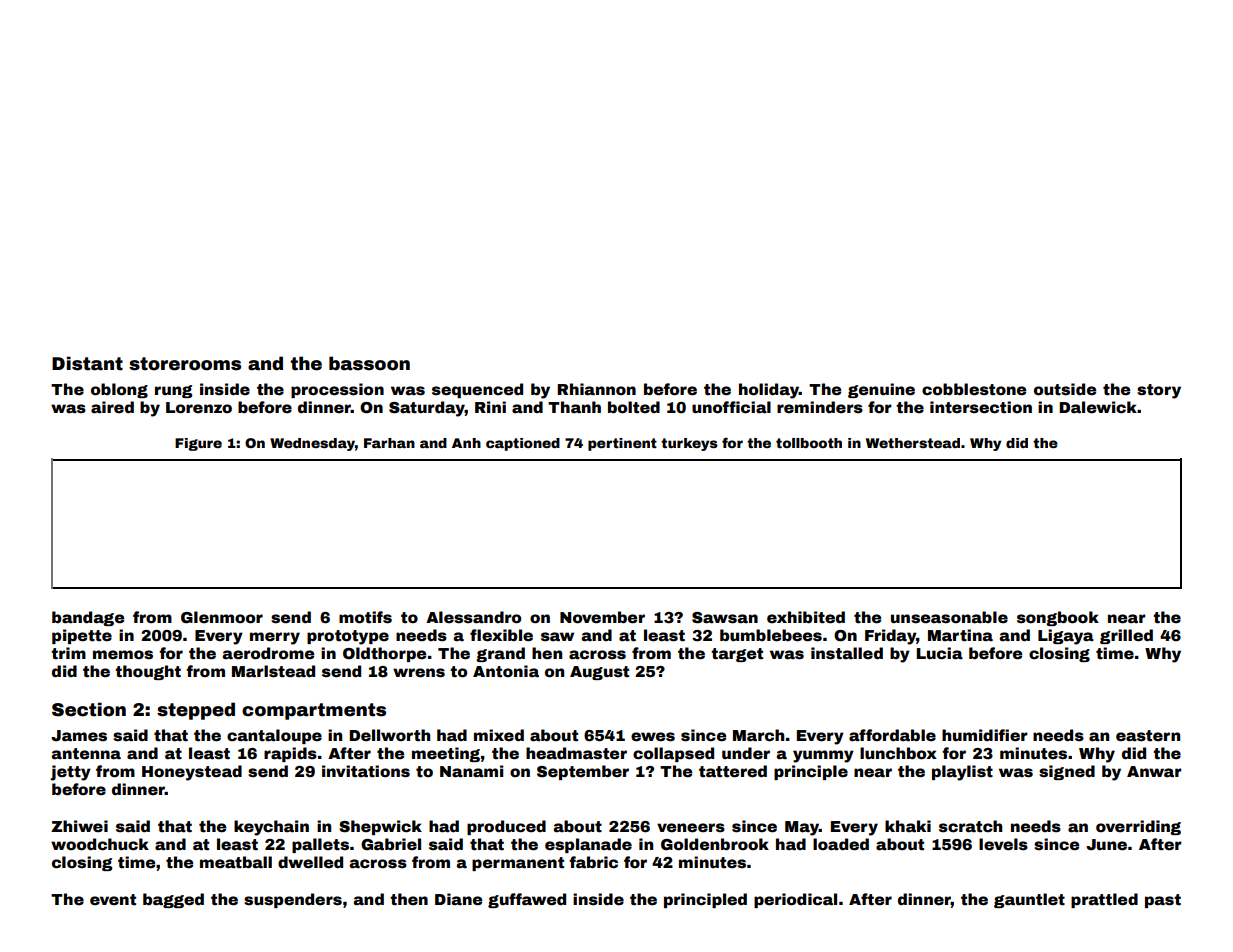 The image size is (1233, 952). Describe the element at coordinates (100, 844) in the screenshot. I see `woodchuck` at that location.
